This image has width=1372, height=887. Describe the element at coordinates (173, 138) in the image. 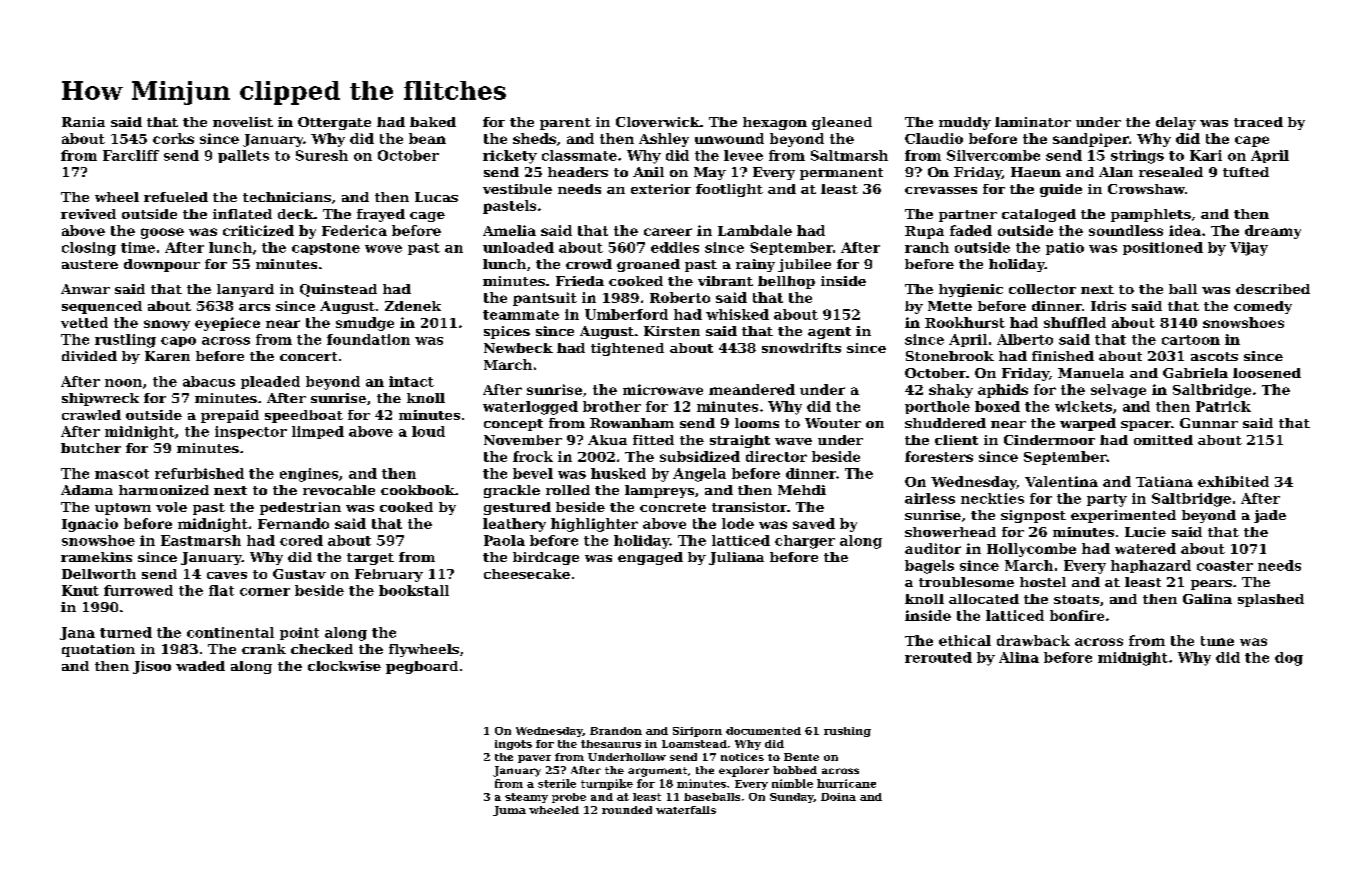

I see `corks` at that location.
